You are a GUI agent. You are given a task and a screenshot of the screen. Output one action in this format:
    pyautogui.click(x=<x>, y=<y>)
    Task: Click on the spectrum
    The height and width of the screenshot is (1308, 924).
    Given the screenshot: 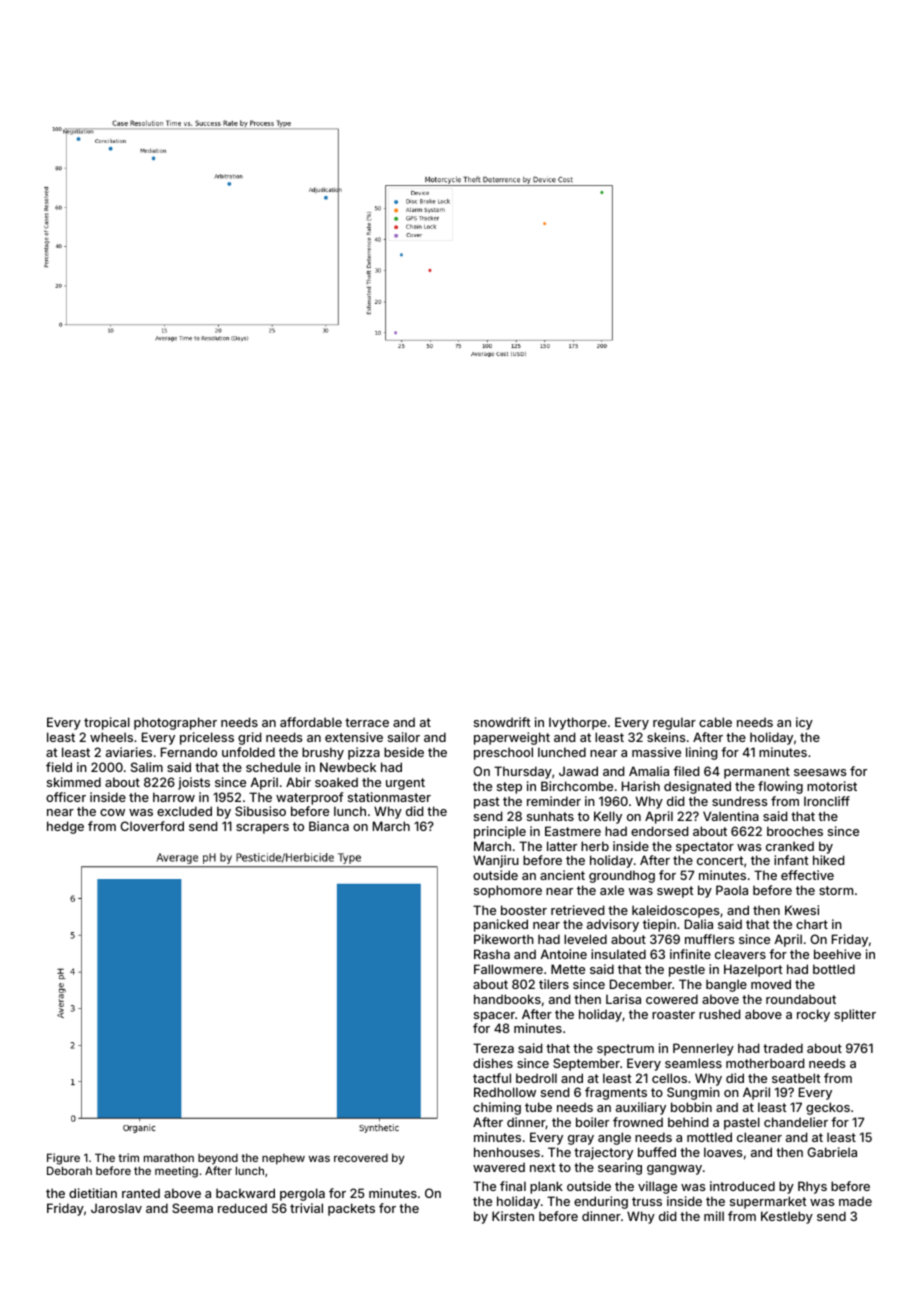 What is the action you would take?
    pyautogui.click(x=625, y=1050)
